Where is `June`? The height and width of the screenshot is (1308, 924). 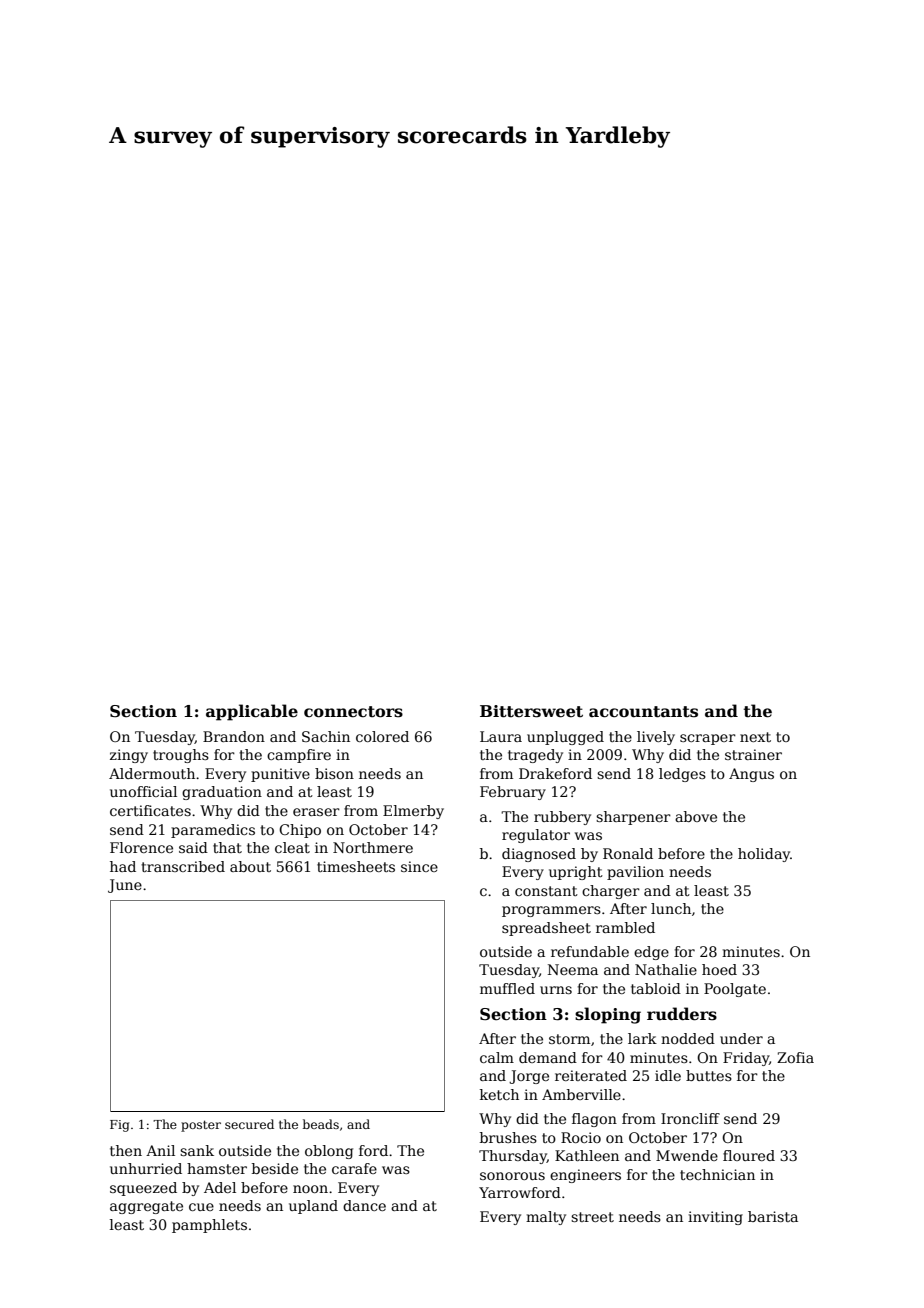
June is located at coordinates (125, 886).
